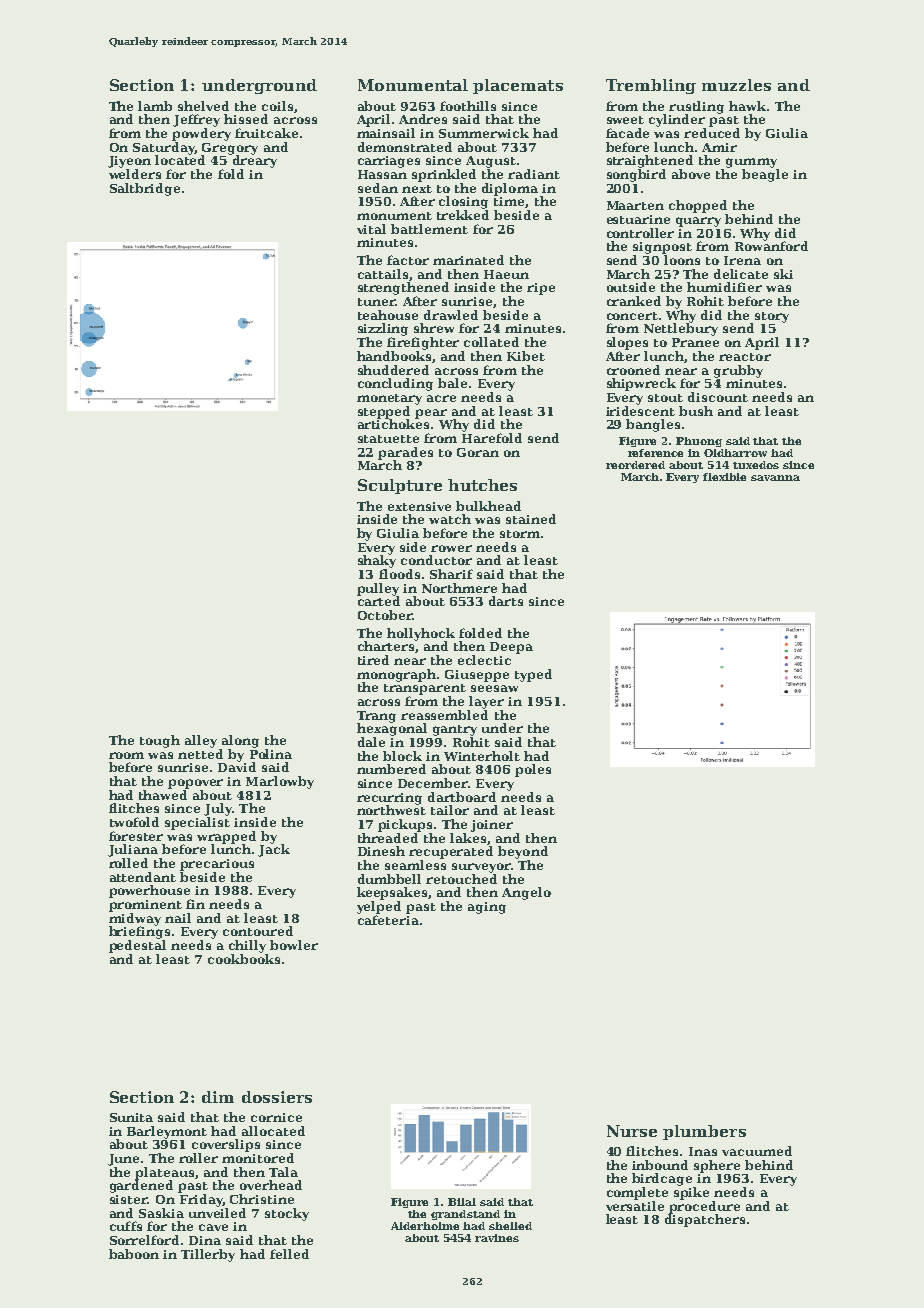 The height and width of the screenshot is (1308, 924). What do you see at coordinates (160, 741) in the screenshot?
I see `tough` at bounding box center [160, 741].
